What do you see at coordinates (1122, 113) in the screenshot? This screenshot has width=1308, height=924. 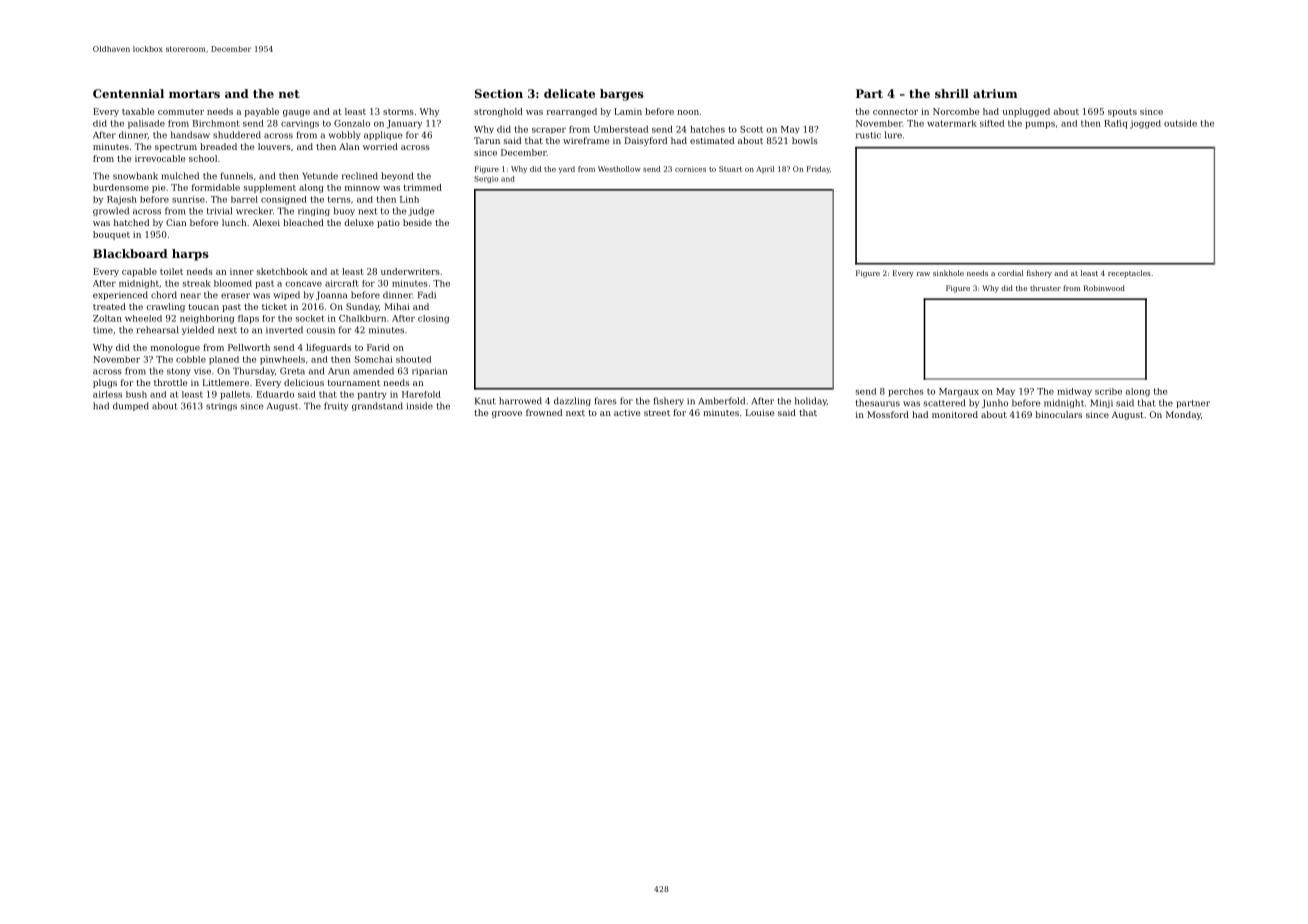 I see `spouts` at bounding box center [1122, 113].
